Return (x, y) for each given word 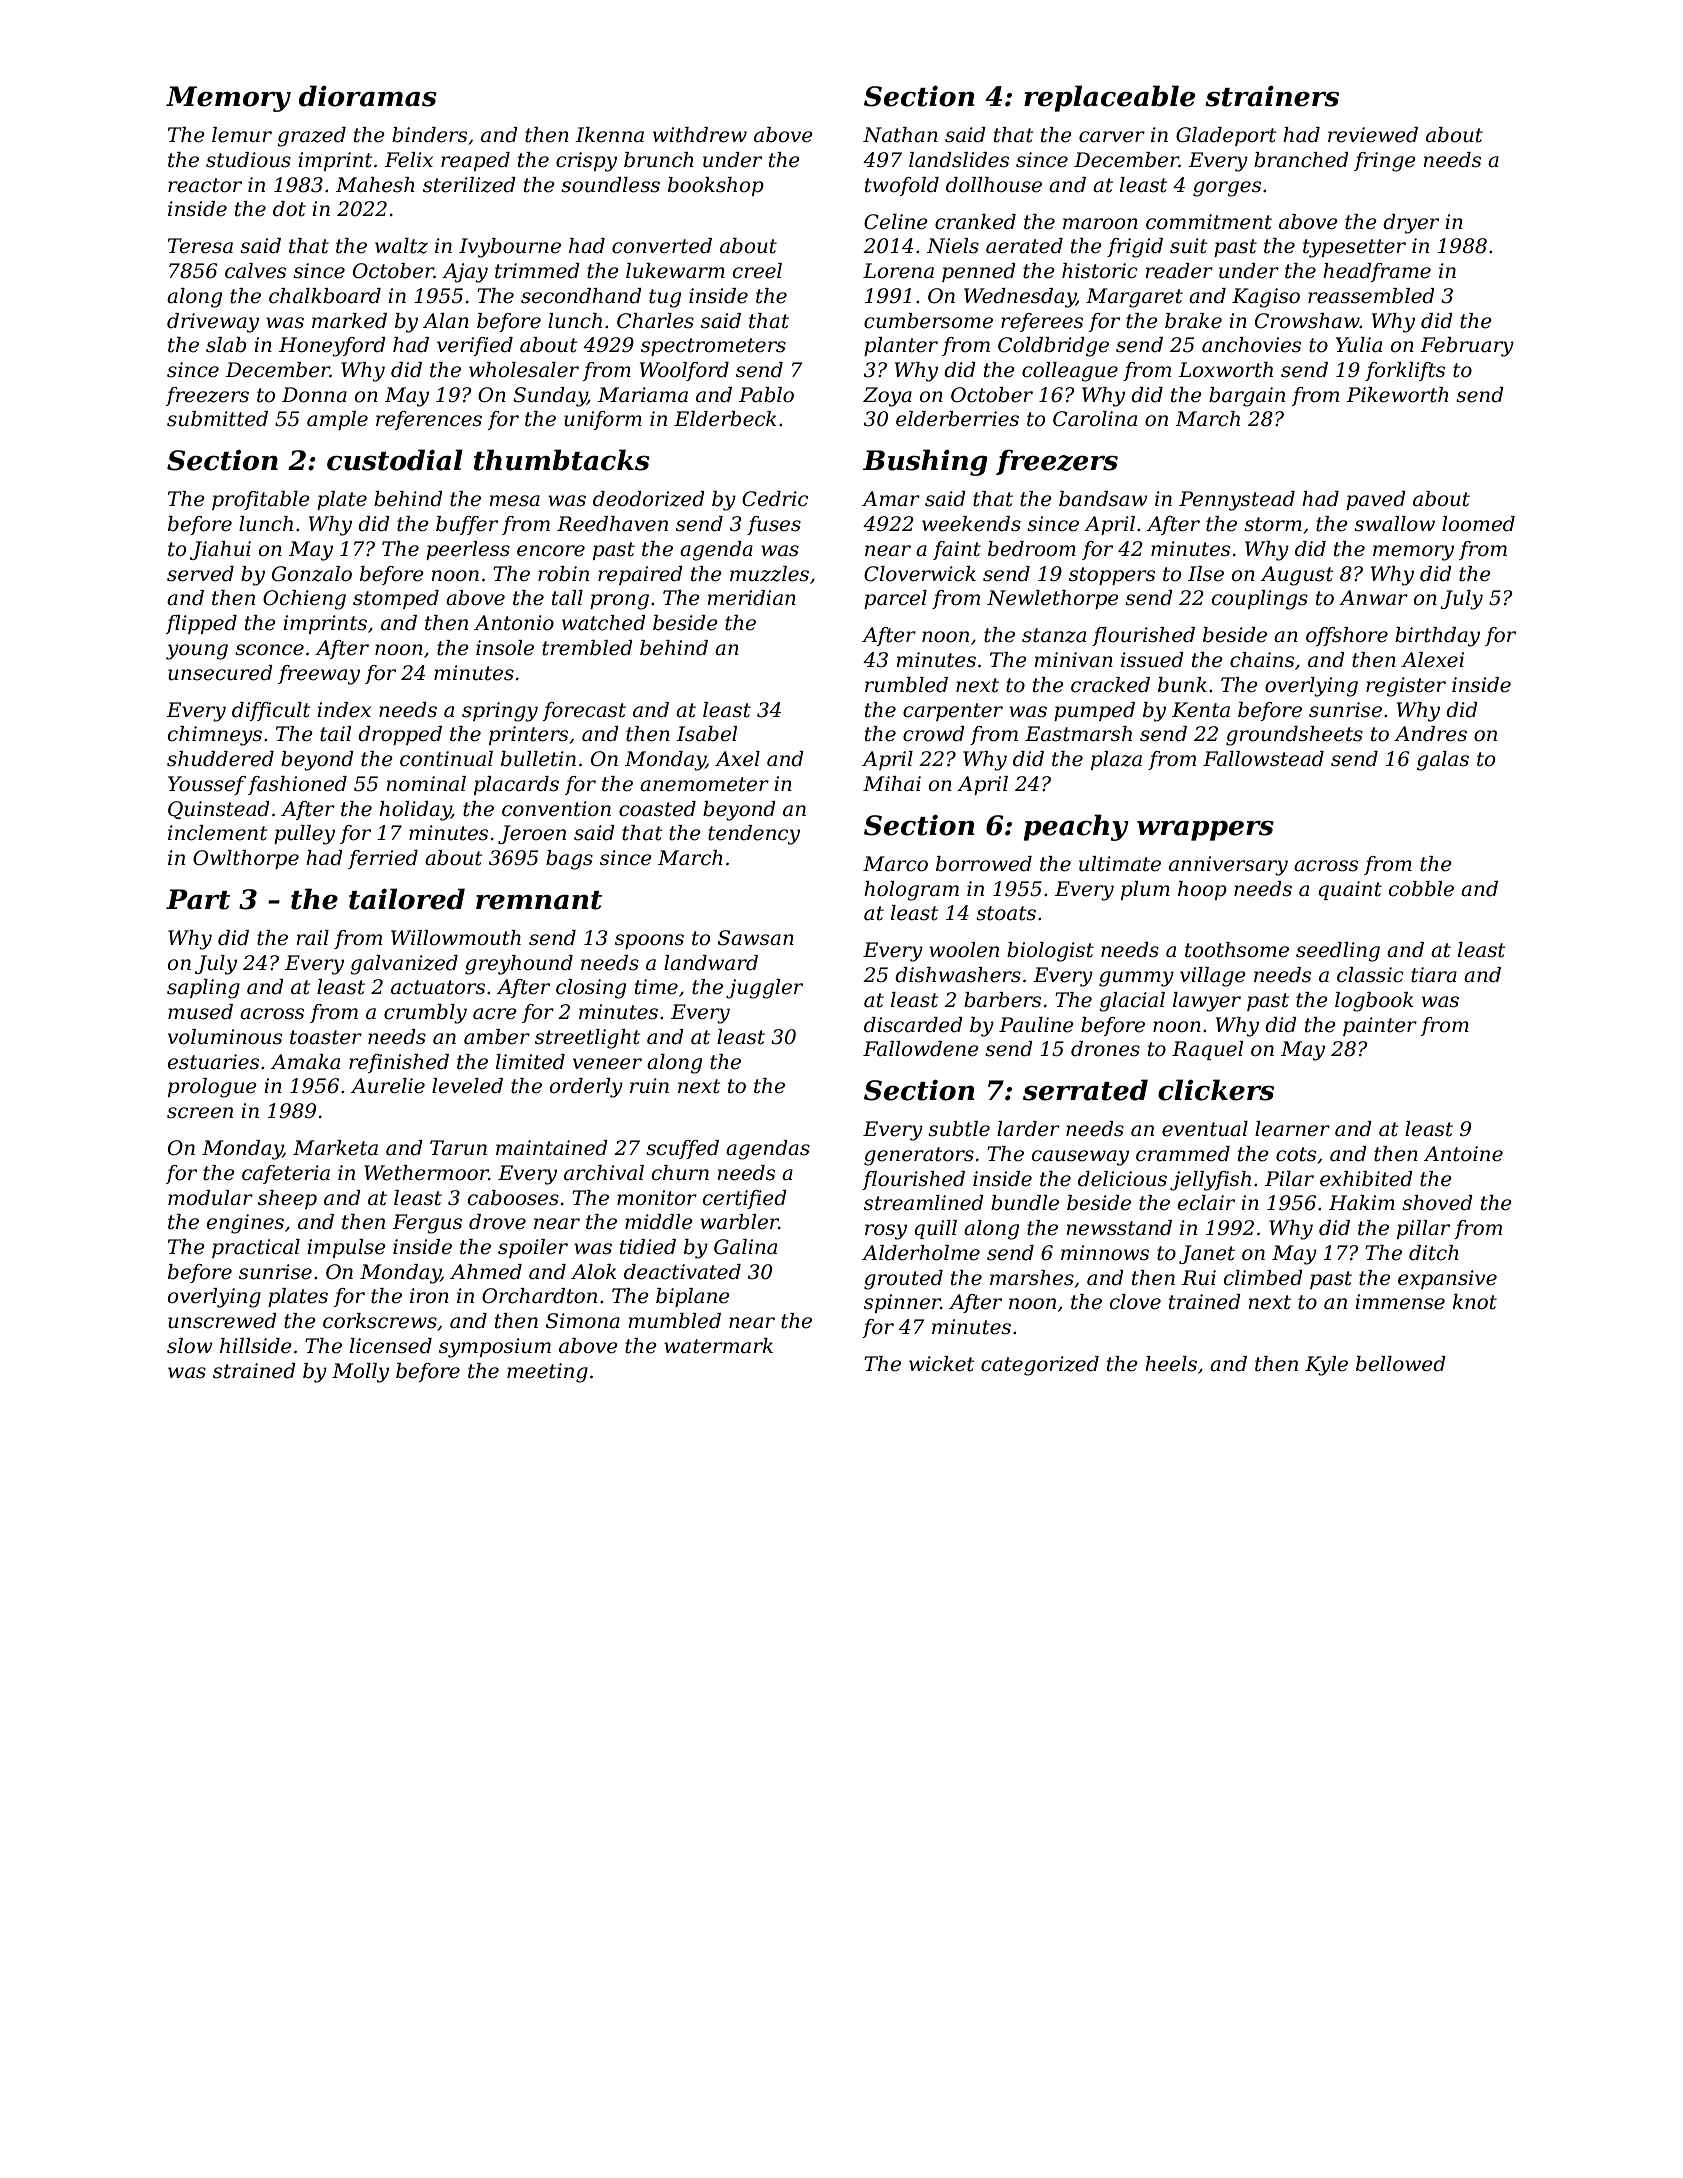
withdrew (700, 135)
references (429, 420)
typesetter (1354, 248)
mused (200, 1012)
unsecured (220, 673)
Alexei (1432, 660)
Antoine (1463, 1154)
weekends (971, 524)
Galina (745, 1247)
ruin (649, 1086)
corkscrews (380, 1321)
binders (429, 135)
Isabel (706, 734)
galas (1443, 761)
